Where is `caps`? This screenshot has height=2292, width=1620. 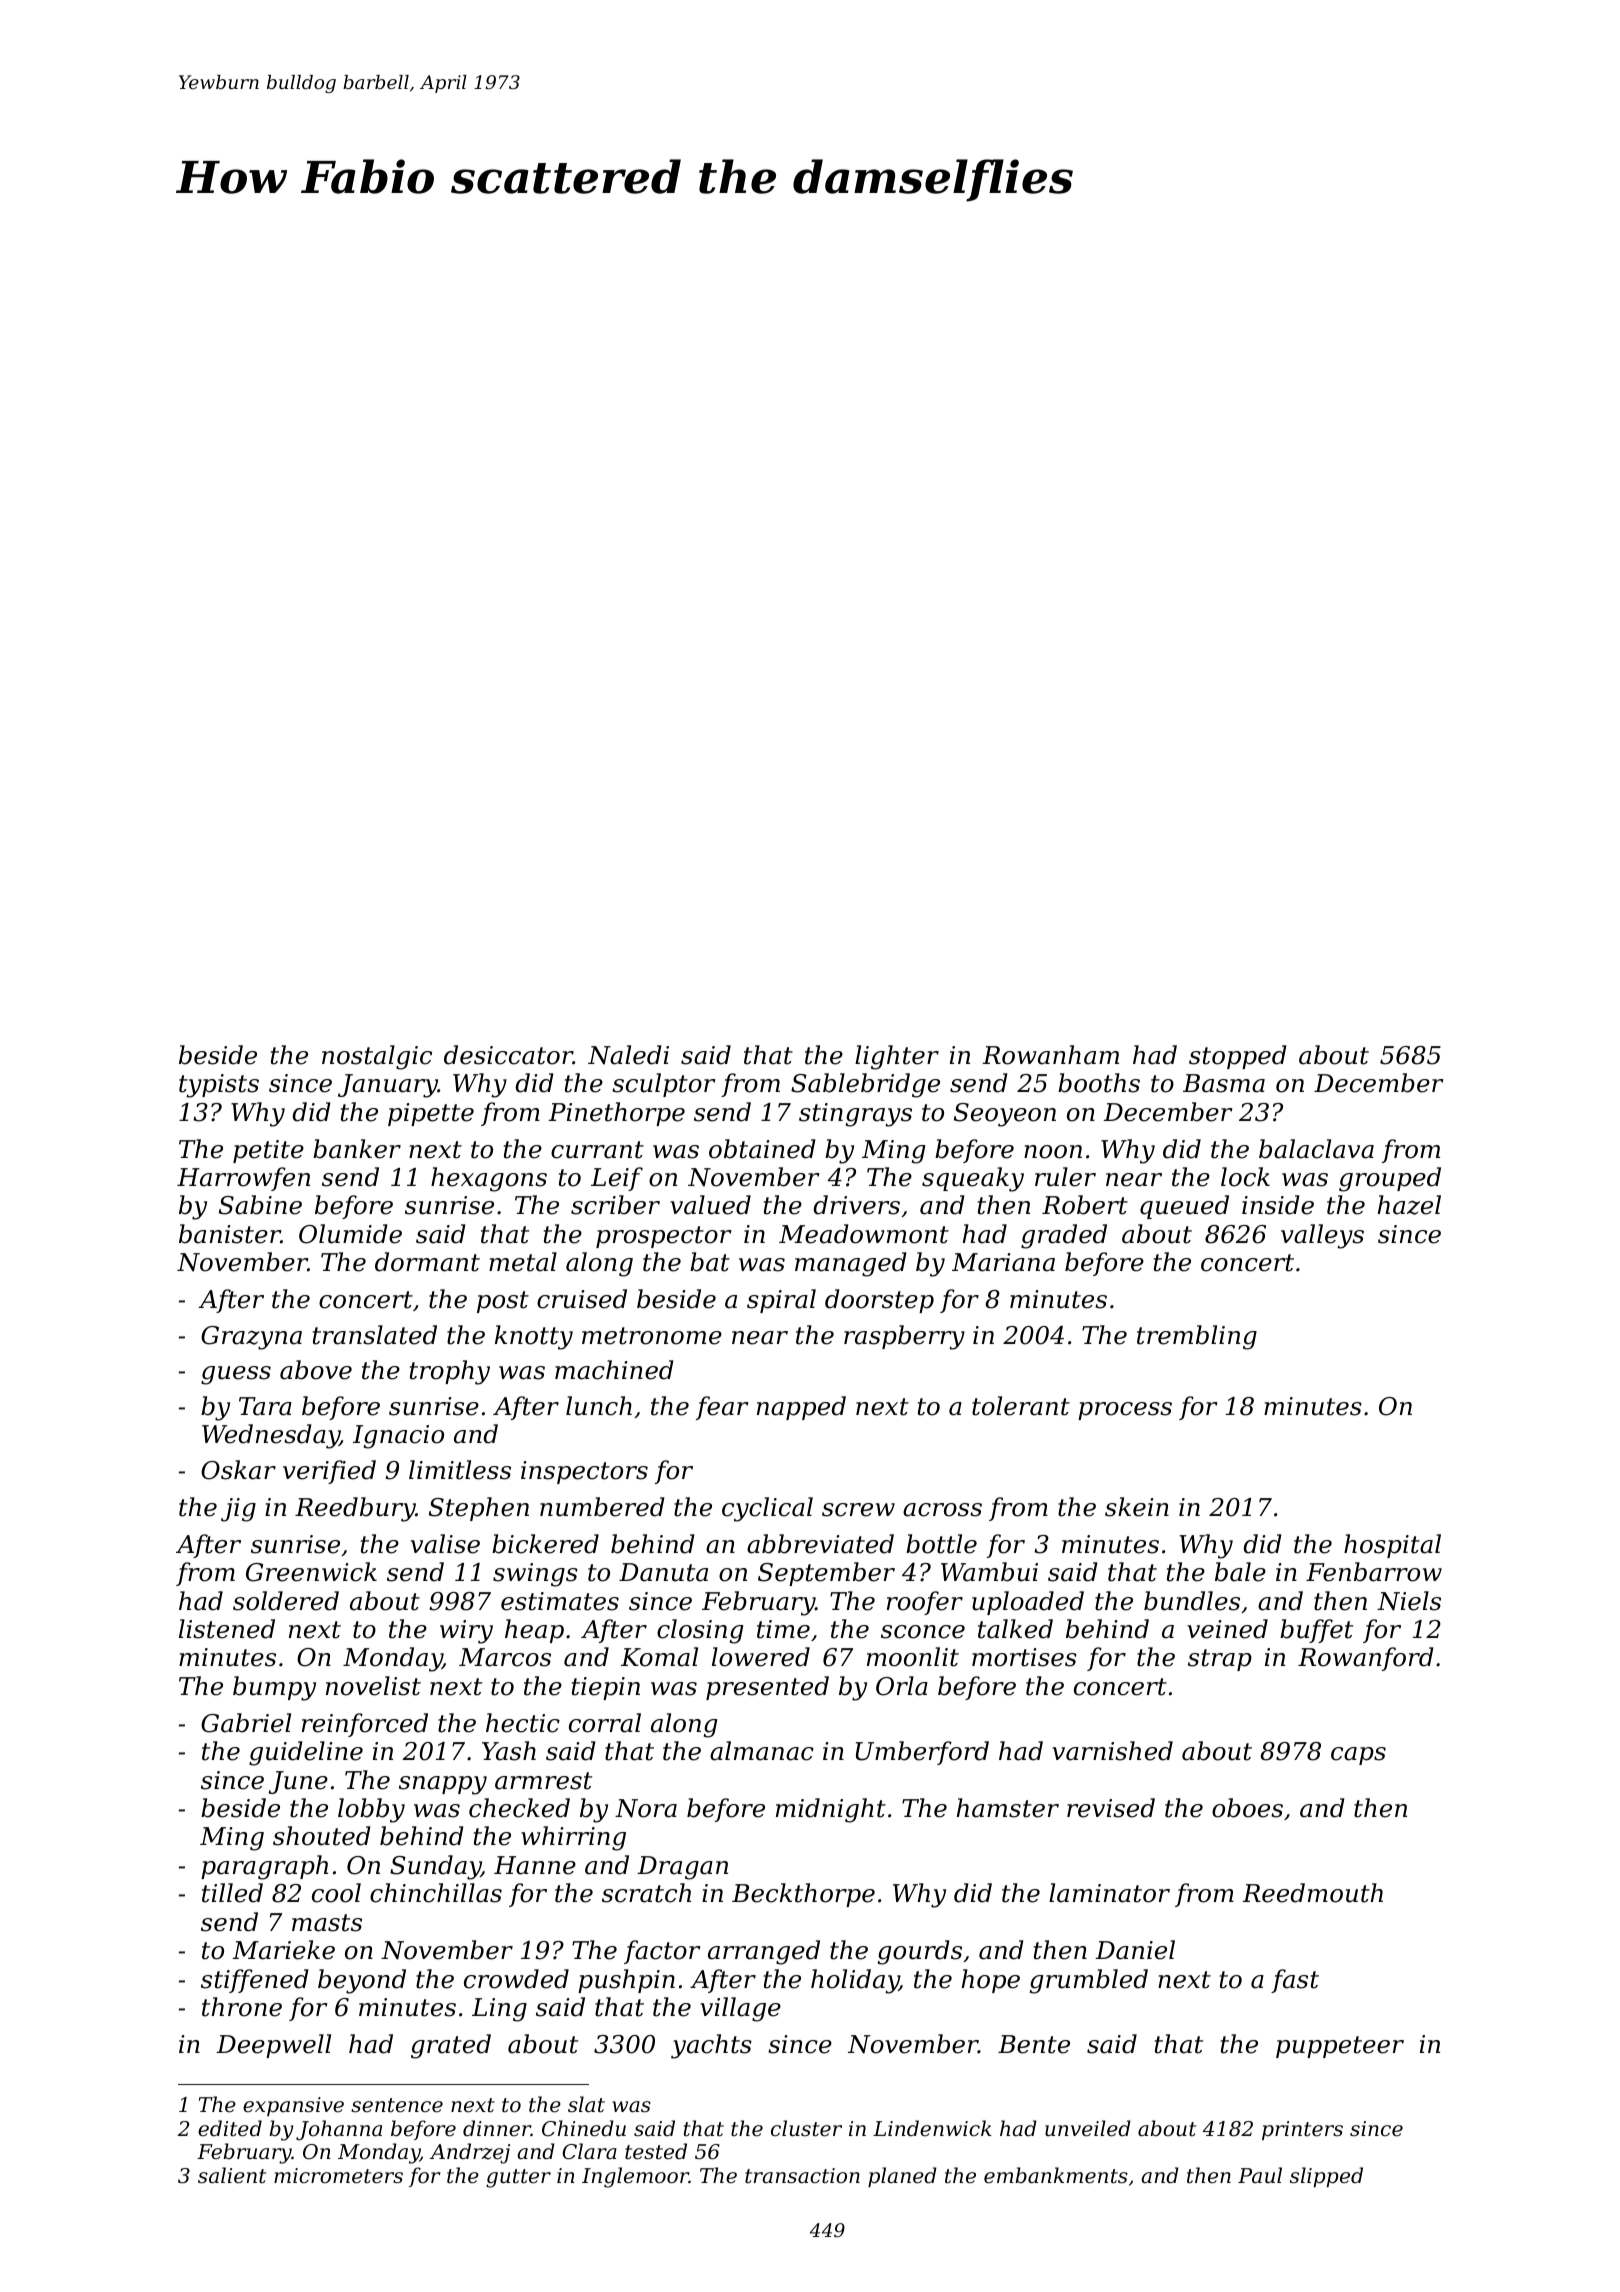
caps is located at coordinates (1358, 1756).
